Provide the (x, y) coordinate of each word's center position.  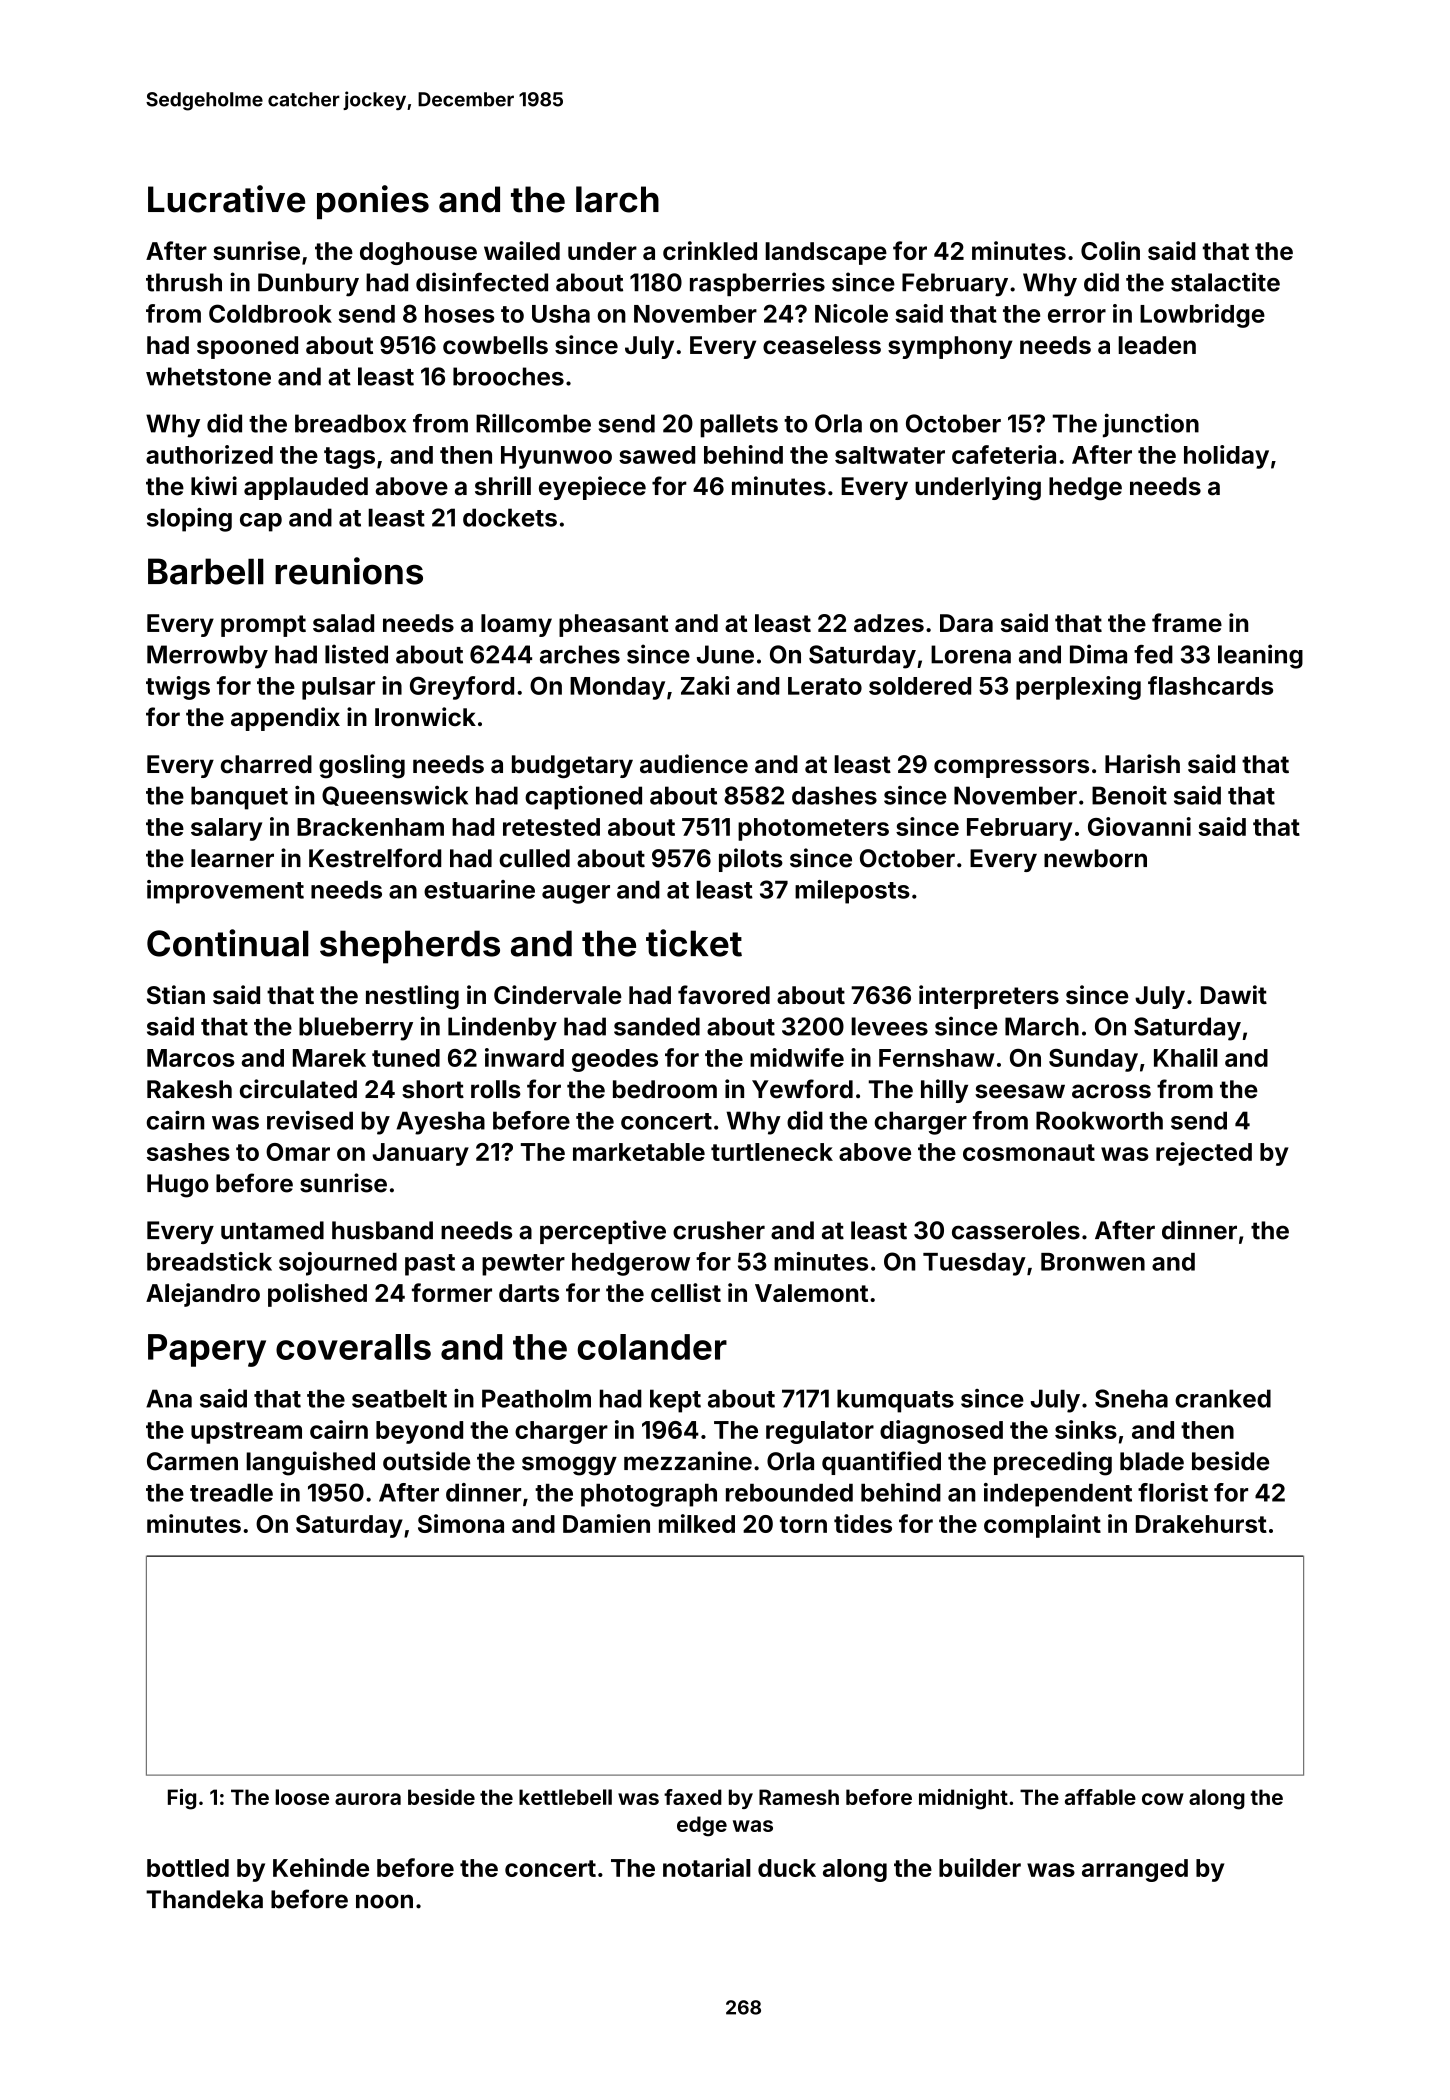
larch (617, 199)
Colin (1110, 250)
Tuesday (974, 1264)
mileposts (852, 892)
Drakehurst (1201, 1524)
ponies (373, 202)
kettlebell (565, 1797)
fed (1153, 654)
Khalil (1186, 1057)
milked (697, 1523)
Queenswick (395, 796)
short (433, 1089)
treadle (231, 1492)
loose (302, 1797)
